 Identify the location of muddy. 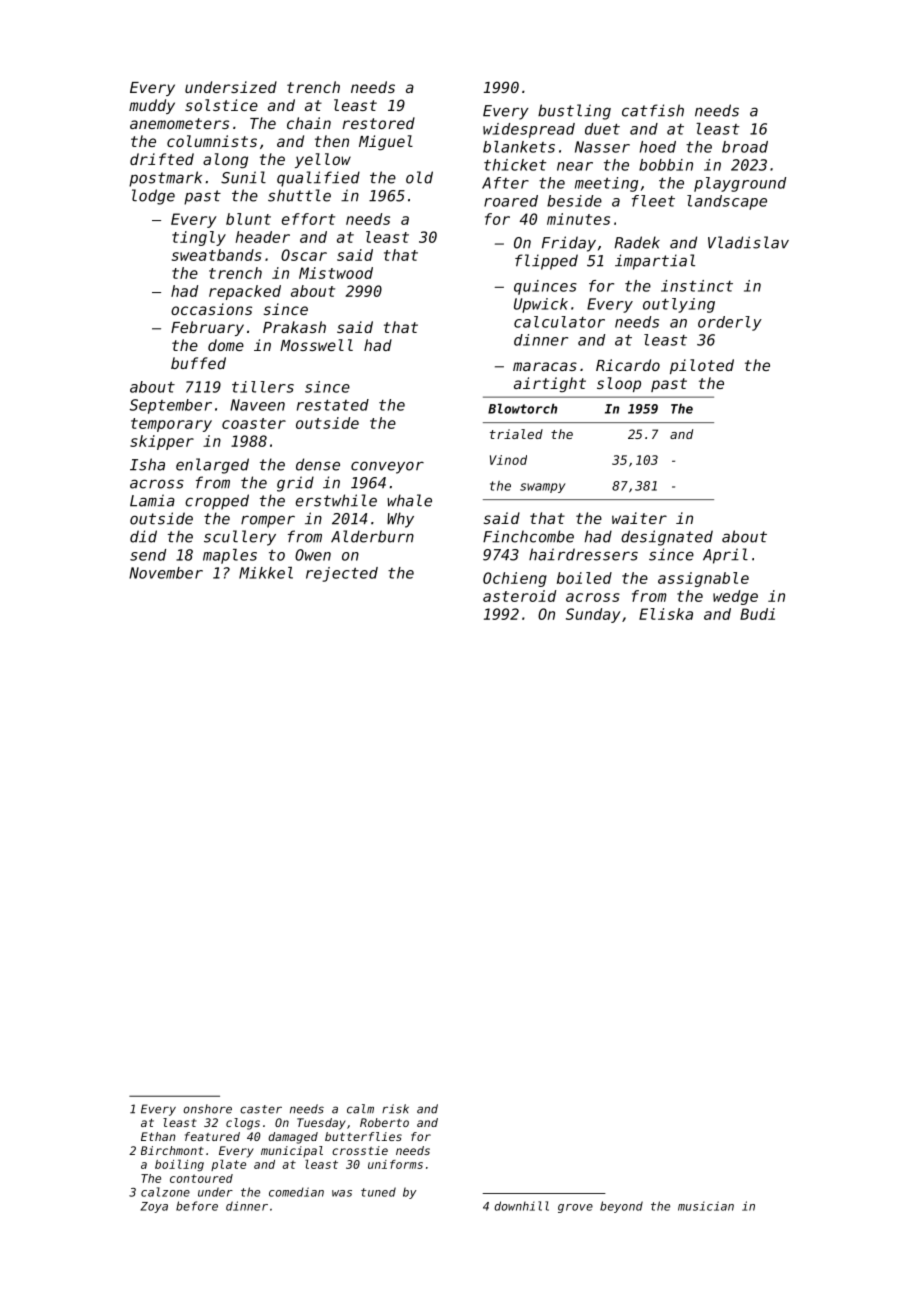
(152, 106).
